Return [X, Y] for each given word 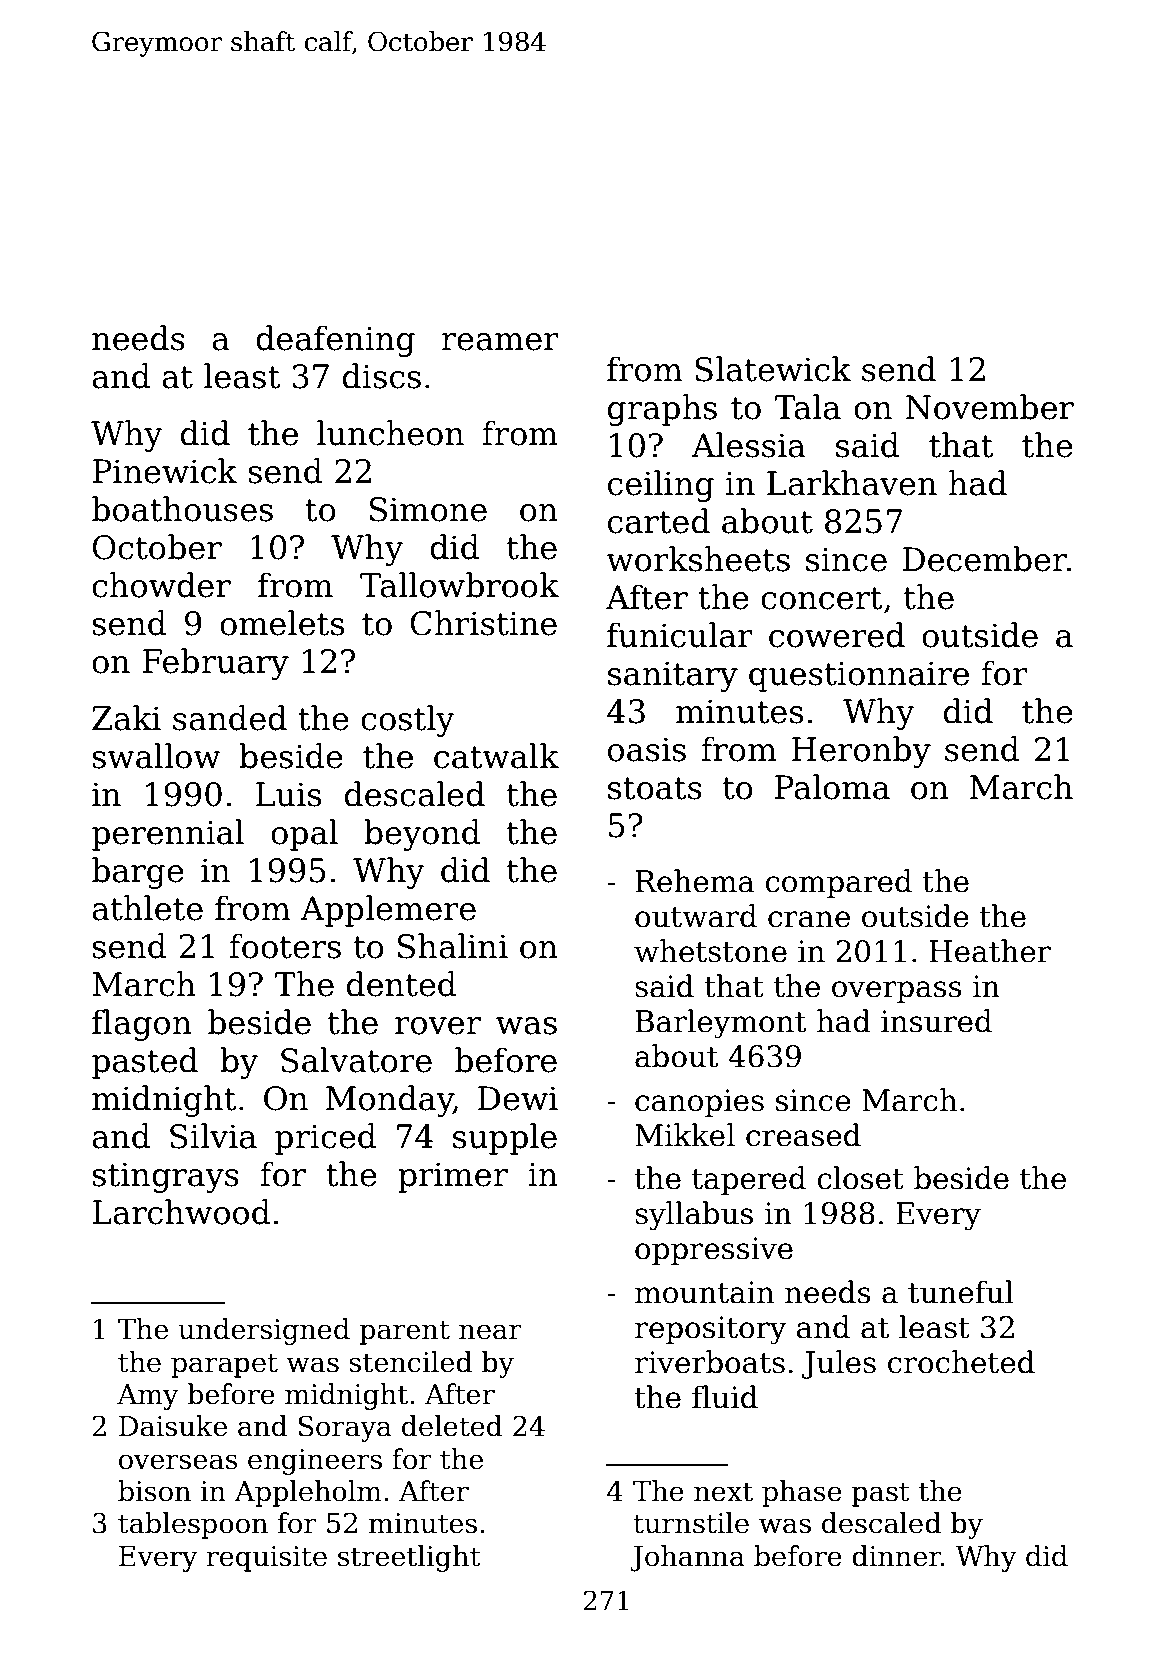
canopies [699, 1103]
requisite [266, 1559]
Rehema [694, 881]
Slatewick [773, 369]
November [990, 407]
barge [138, 873]
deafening [335, 341]
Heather [990, 951]
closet [860, 1178]
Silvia [213, 1136]
